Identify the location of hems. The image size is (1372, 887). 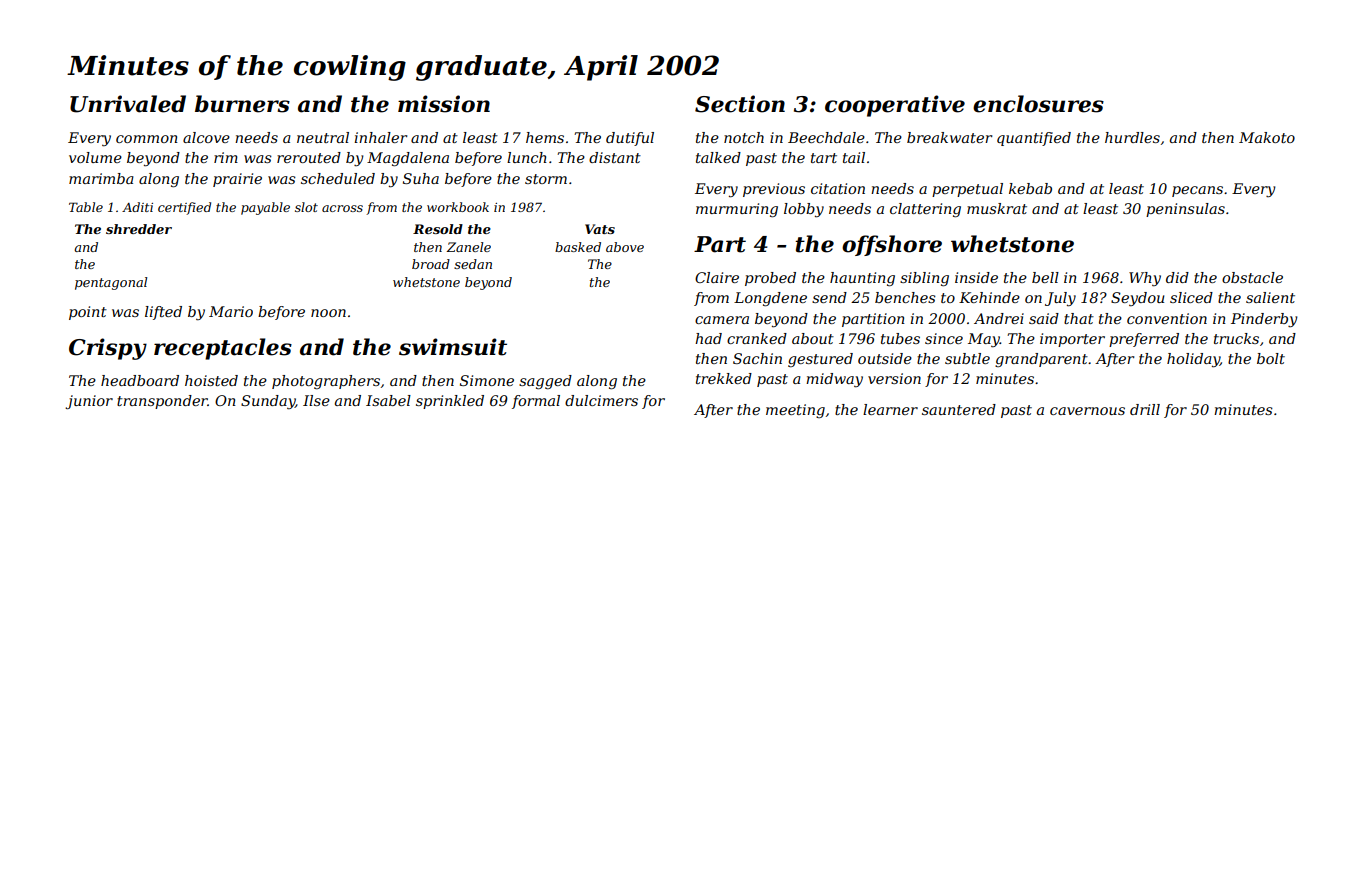
(545, 137).
